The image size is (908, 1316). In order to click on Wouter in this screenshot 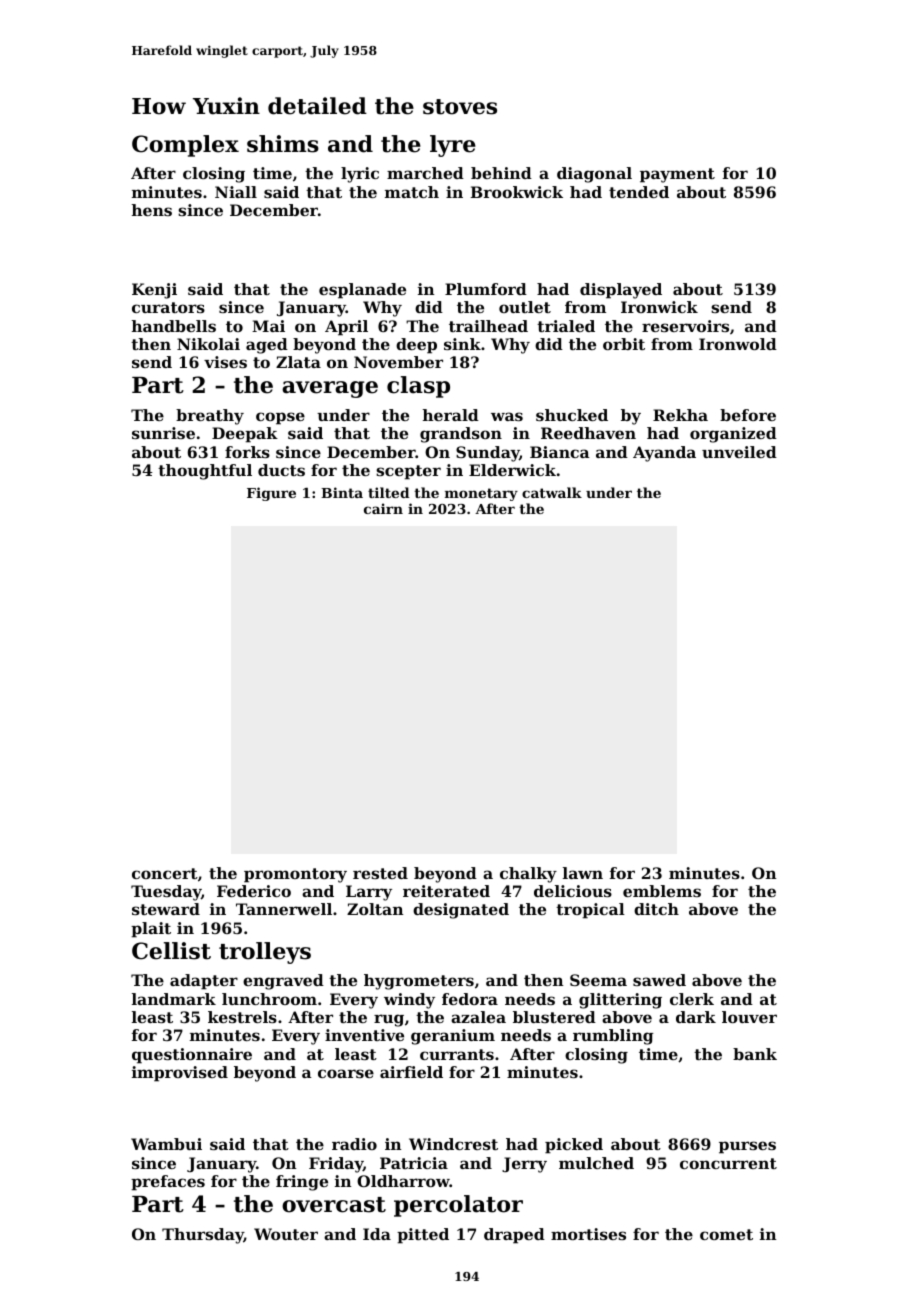, I will do `click(286, 1234)`.
